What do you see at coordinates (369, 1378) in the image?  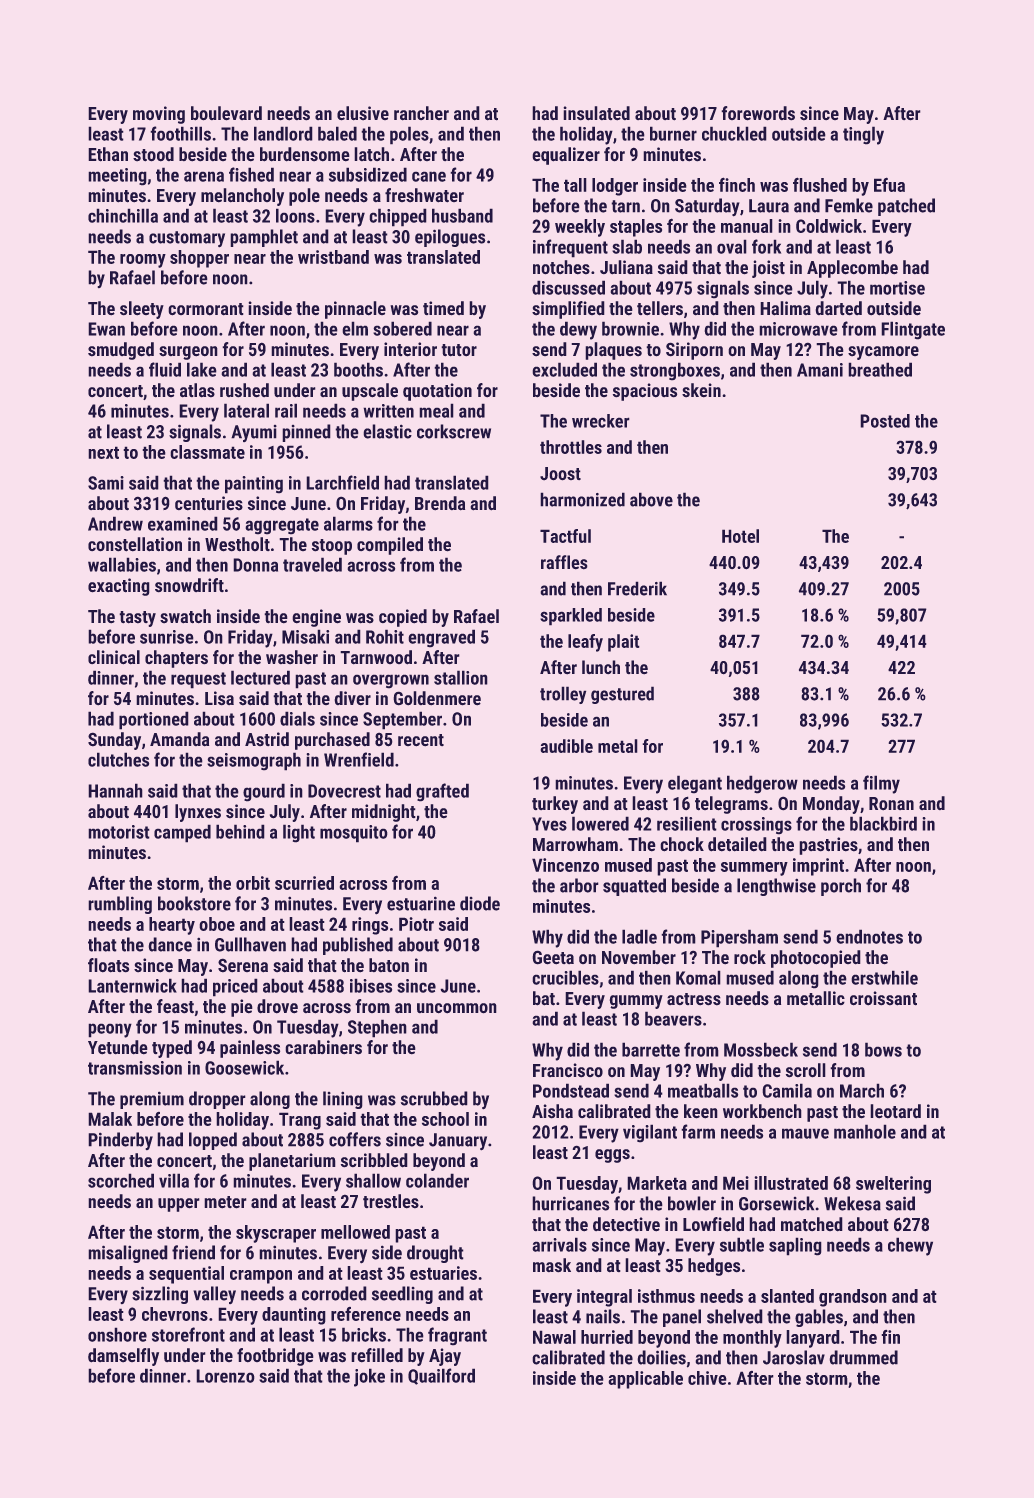 I see `joke` at bounding box center [369, 1378].
